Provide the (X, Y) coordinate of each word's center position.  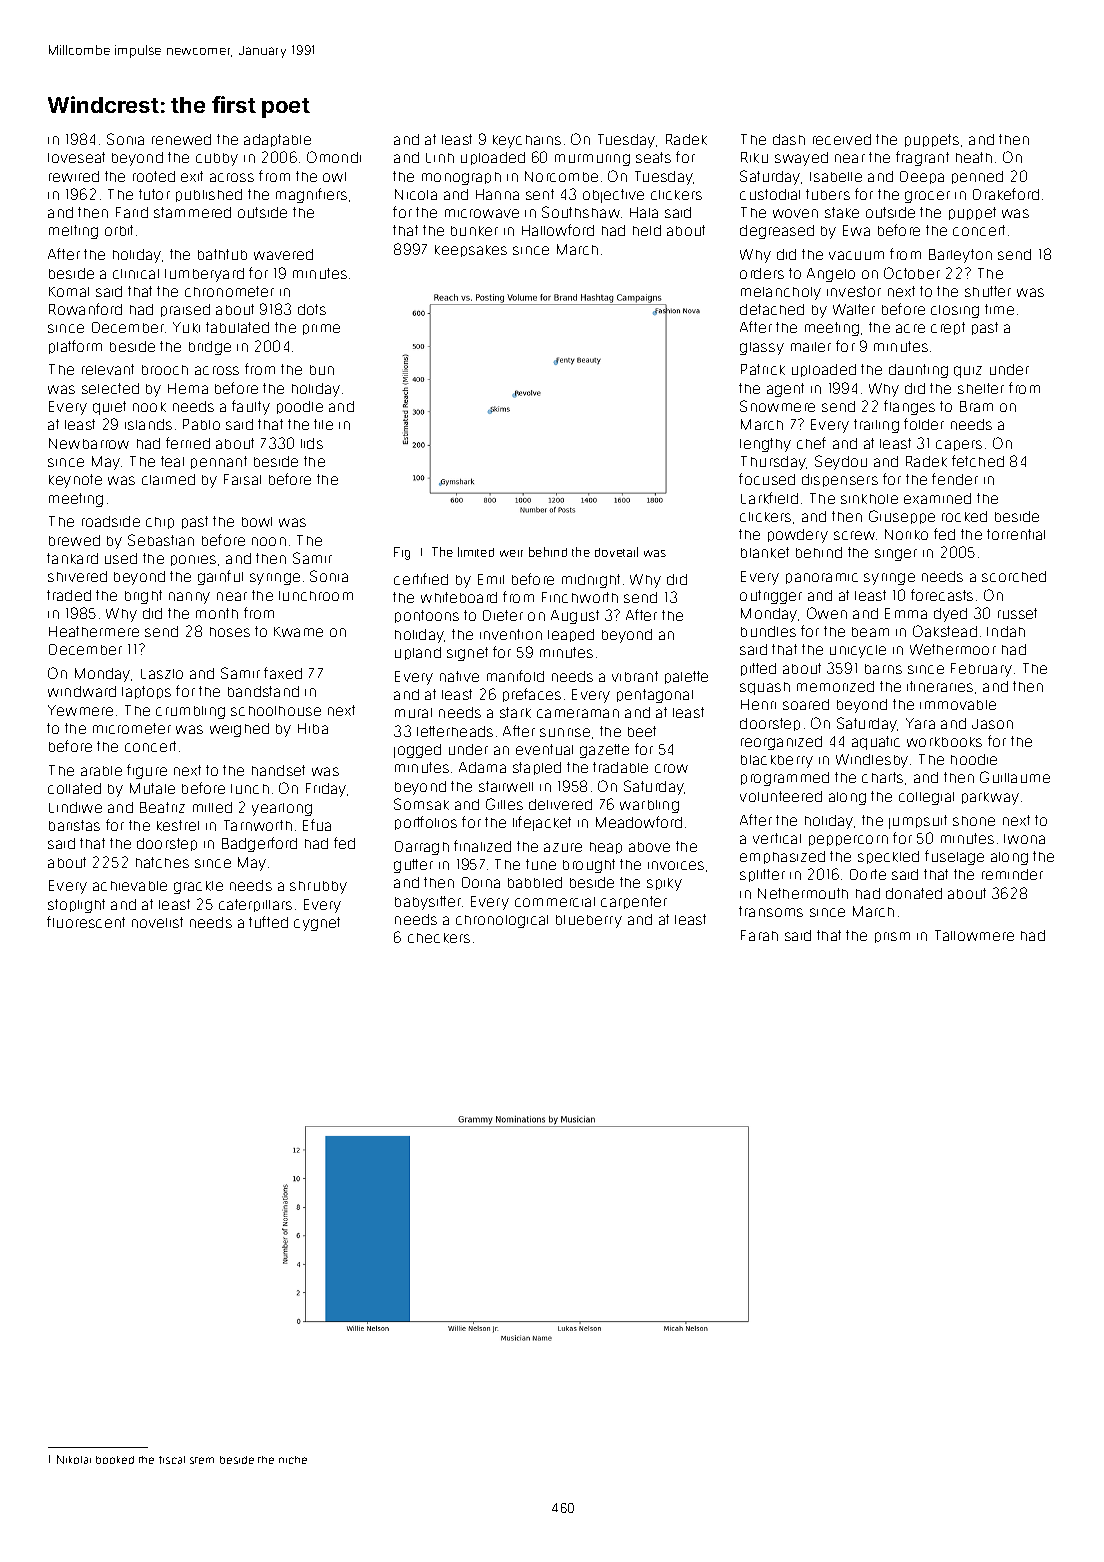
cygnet (317, 924)
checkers (439, 938)
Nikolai (74, 1459)
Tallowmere (974, 935)
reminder (1012, 874)
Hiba (313, 728)
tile (323, 424)
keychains (527, 141)
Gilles (504, 804)
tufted (268, 922)
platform (75, 347)
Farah (759, 935)
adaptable (277, 140)
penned (977, 177)
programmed (785, 779)
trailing (876, 426)
